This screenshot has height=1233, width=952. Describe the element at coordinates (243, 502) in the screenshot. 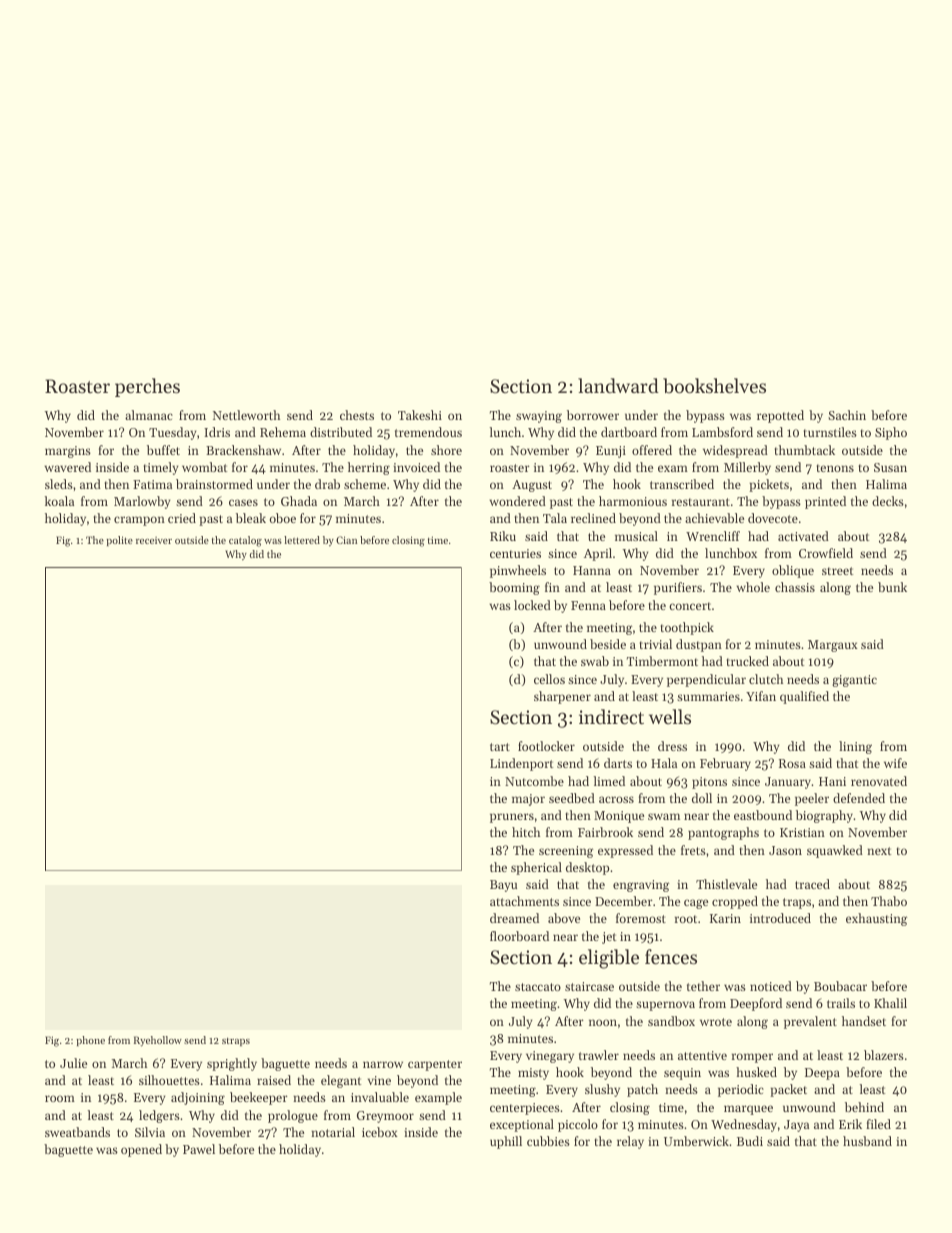

I see `cases` at that location.
